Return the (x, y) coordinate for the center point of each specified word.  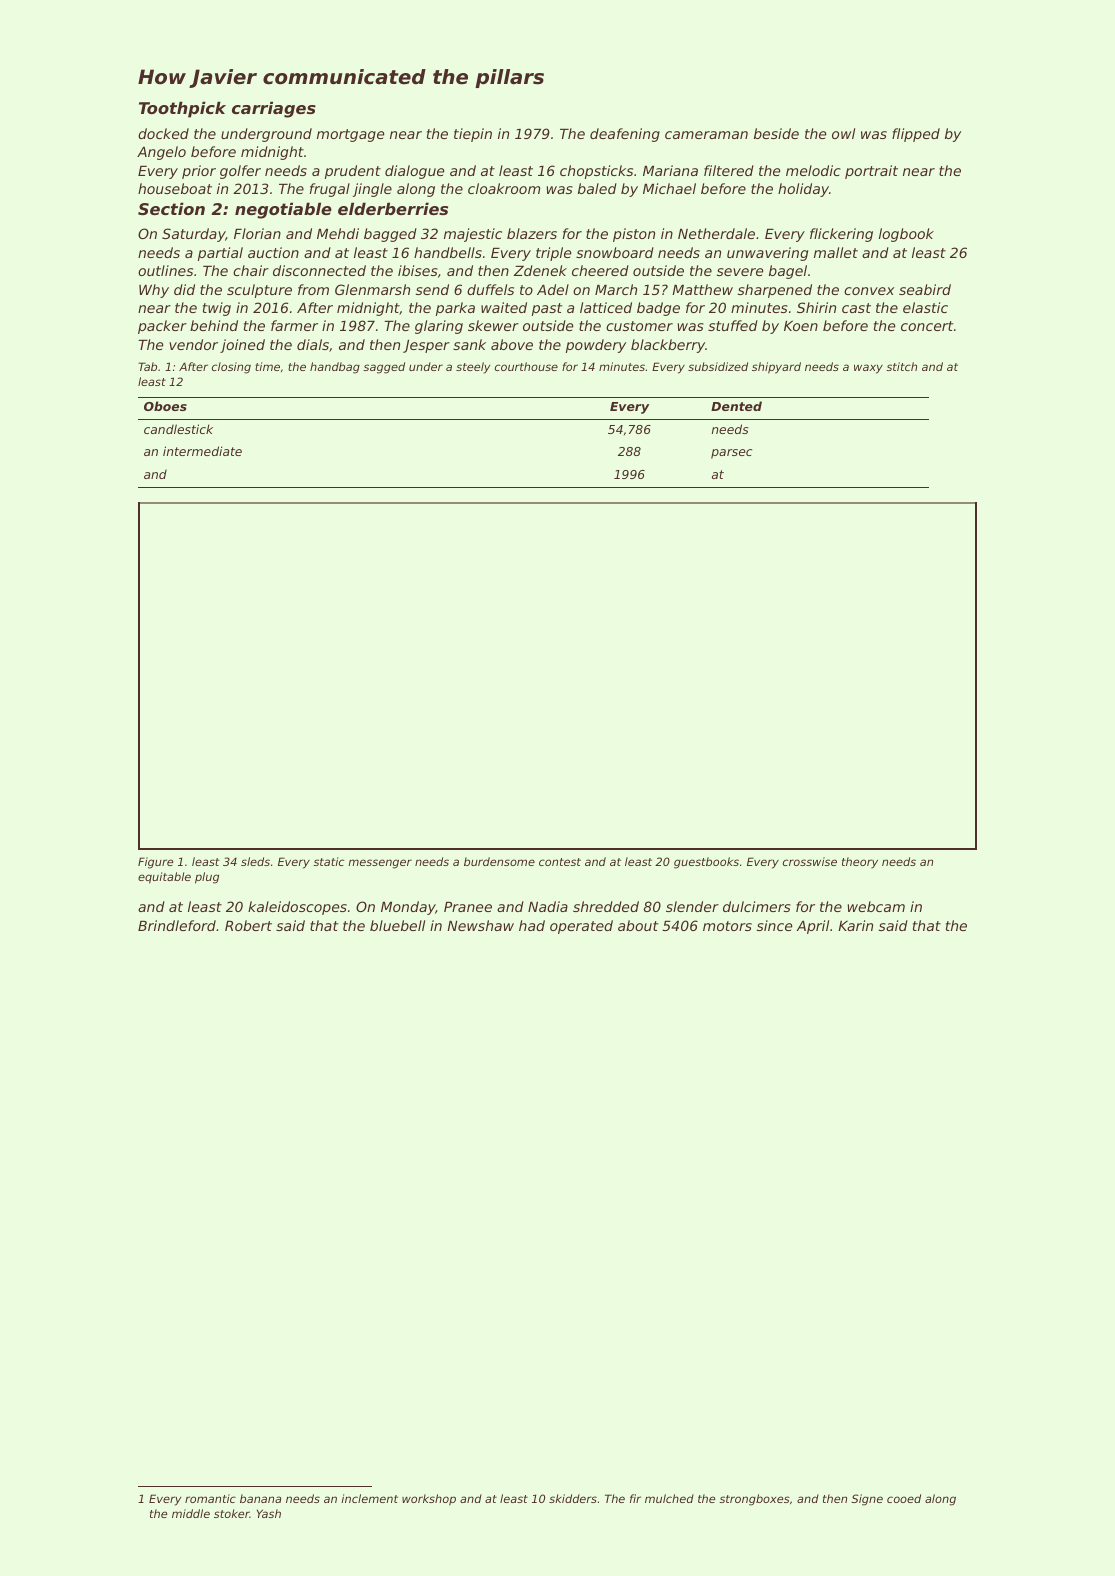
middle (191, 1513)
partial (220, 254)
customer (639, 326)
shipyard (776, 368)
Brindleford (177, 925)
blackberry (668, 346)
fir (635, 1498)
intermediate (202, 451)
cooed (904, 1498)
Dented (736, 406)
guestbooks (706, 863)
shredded (606, 906)
